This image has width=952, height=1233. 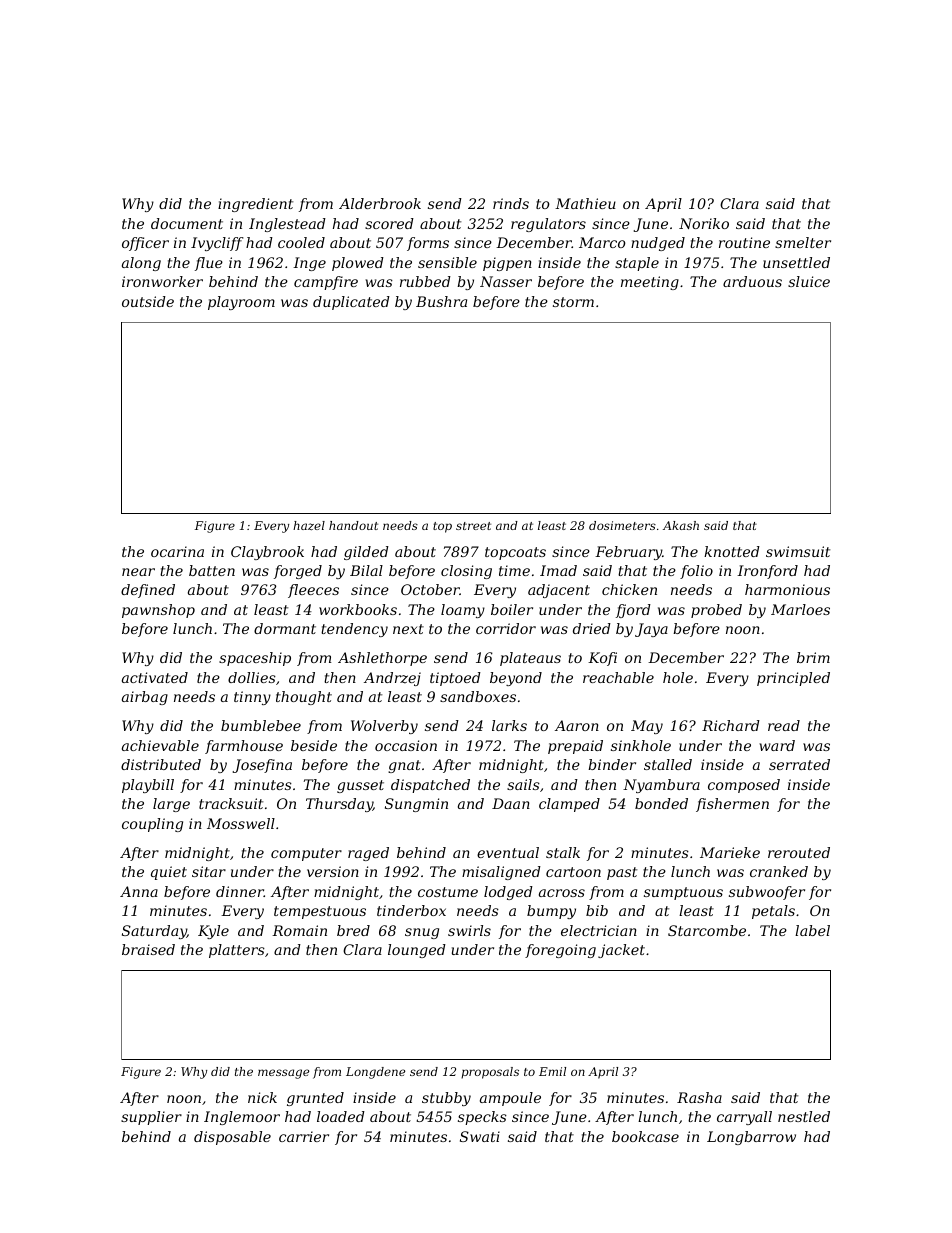 I want to click on past, so click(x=622, y=873).
